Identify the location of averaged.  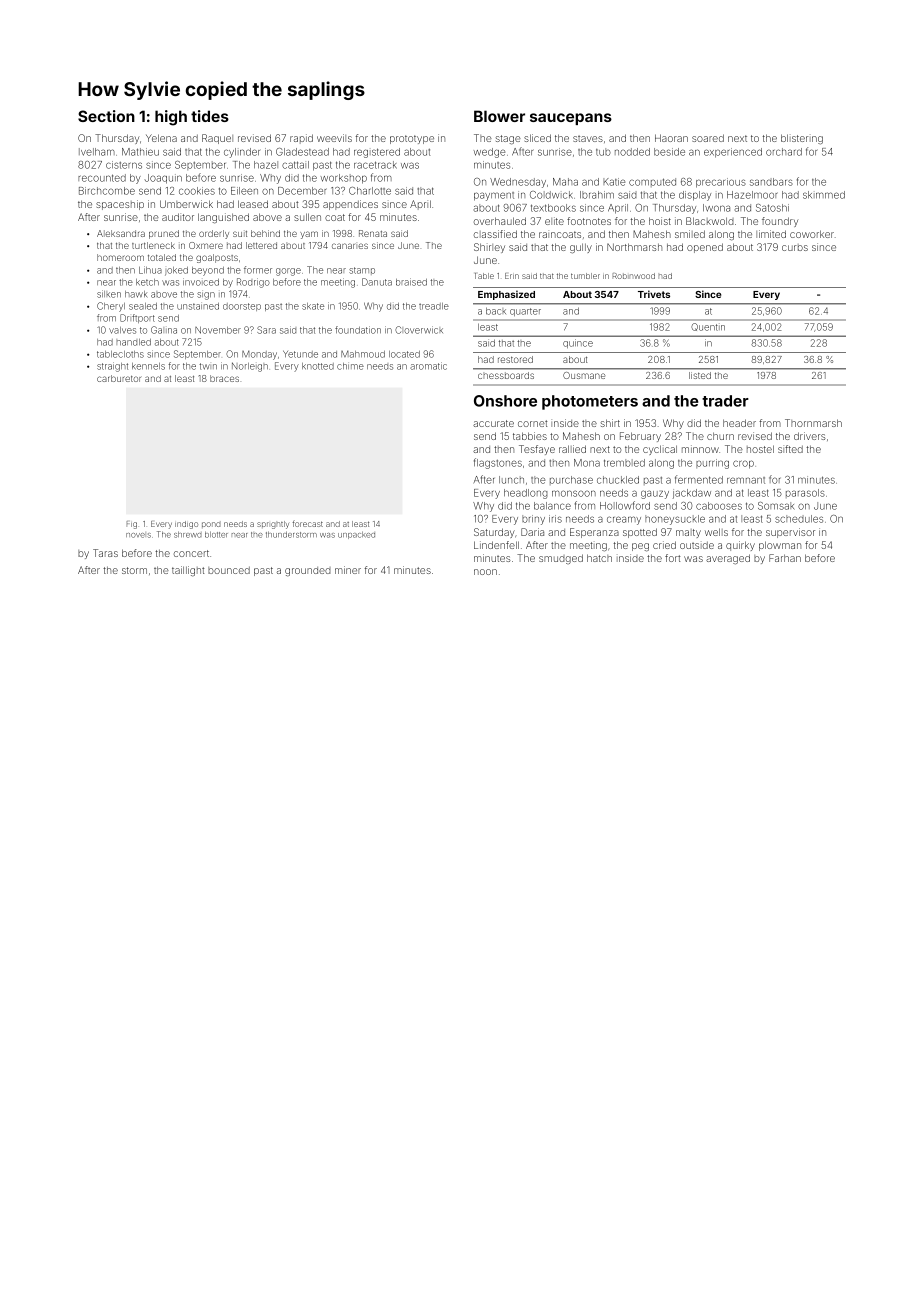
(728, 559).
